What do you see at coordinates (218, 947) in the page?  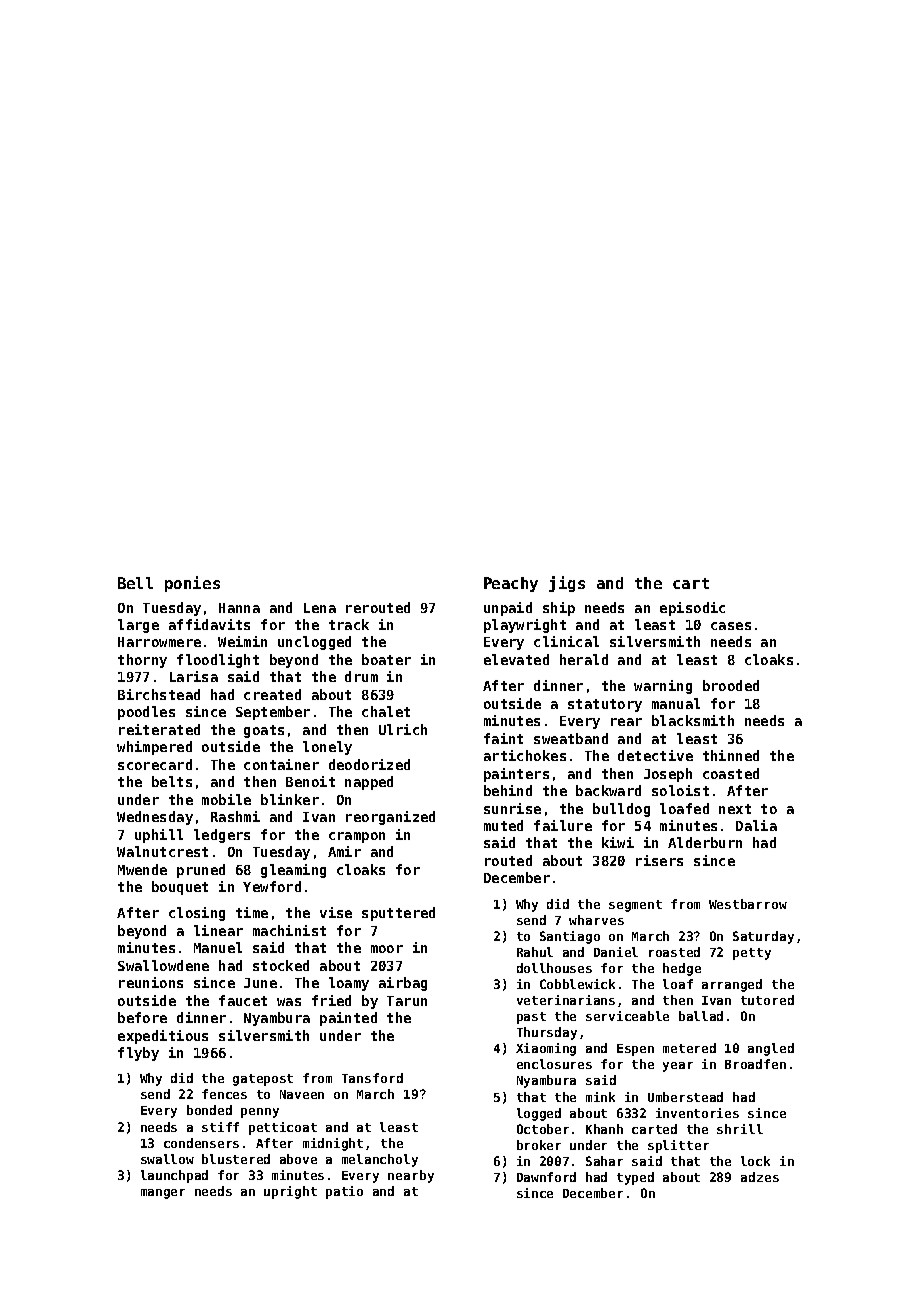 I see `Manuel` at bounding box center [218, 947].
